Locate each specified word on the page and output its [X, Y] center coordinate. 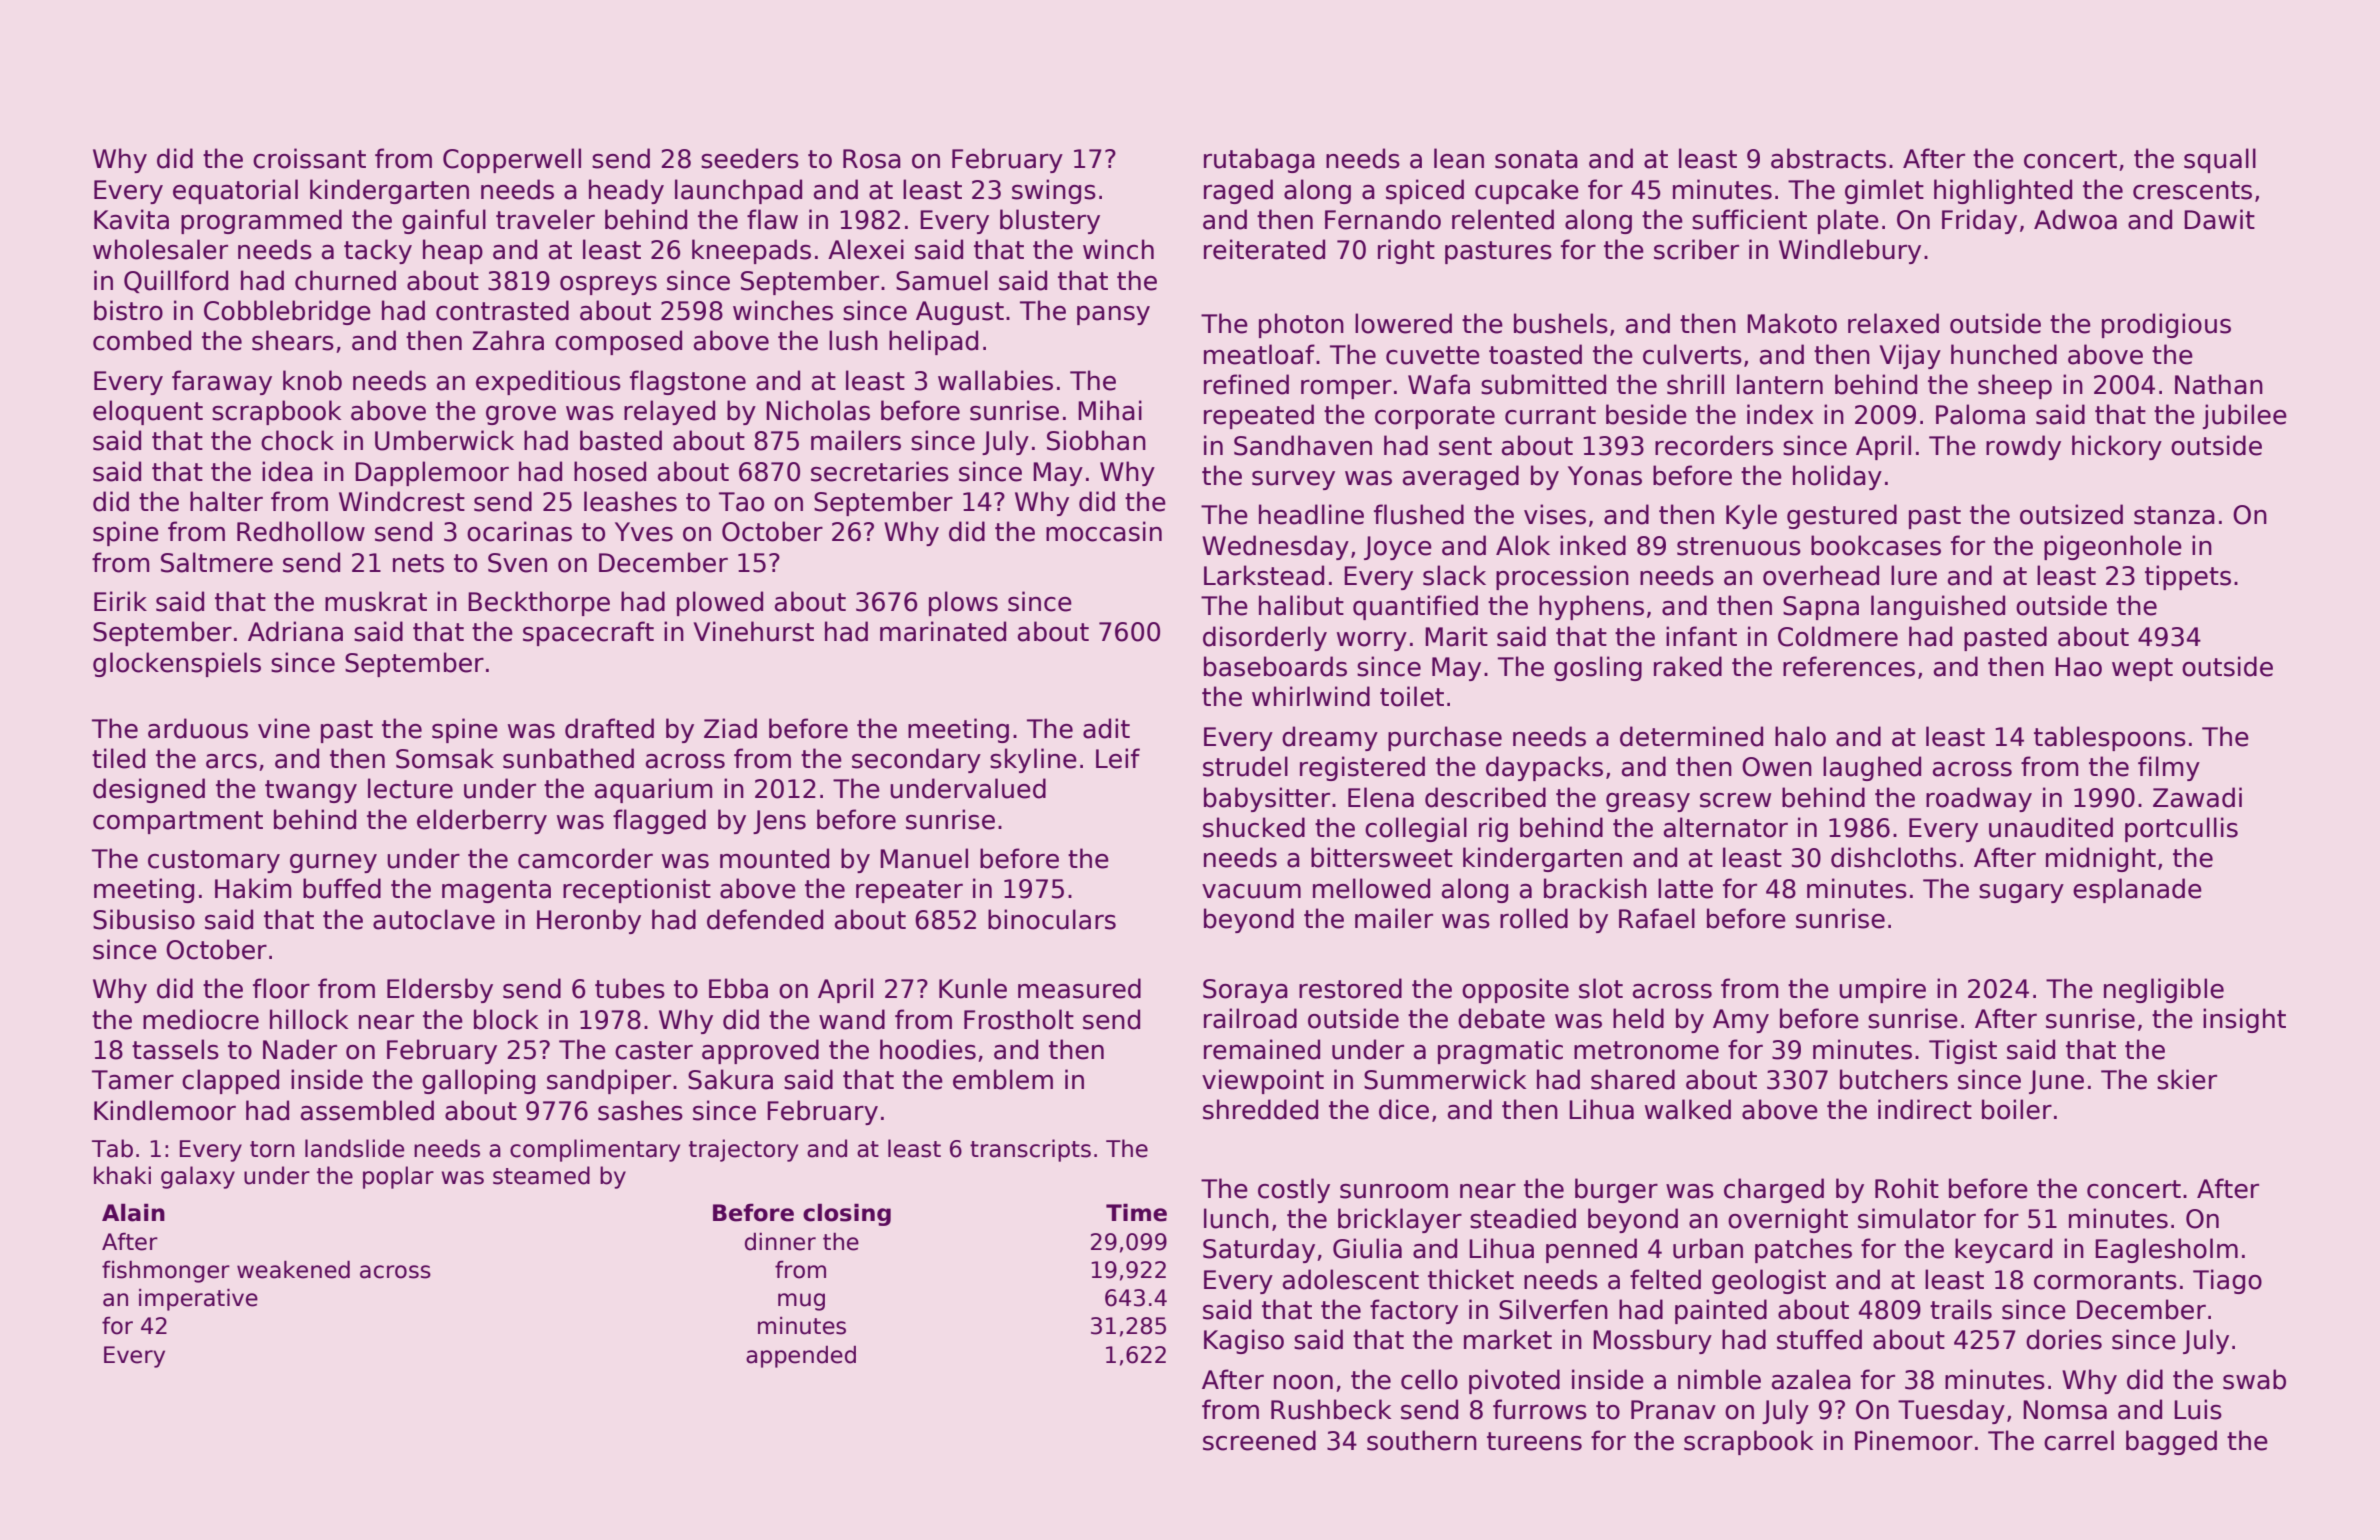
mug [801, 1302]
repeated [1259, 416]
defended [765, 919]
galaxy [198, 1177]
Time [1136, 1212]
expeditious [548, 382]
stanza [2174, 515]
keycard [2003, 1250]
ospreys [608, 285]
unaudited [2051, 827]
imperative [198, 1300]
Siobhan [1096, 440]
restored [1350, 988]
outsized [2071, 514]
